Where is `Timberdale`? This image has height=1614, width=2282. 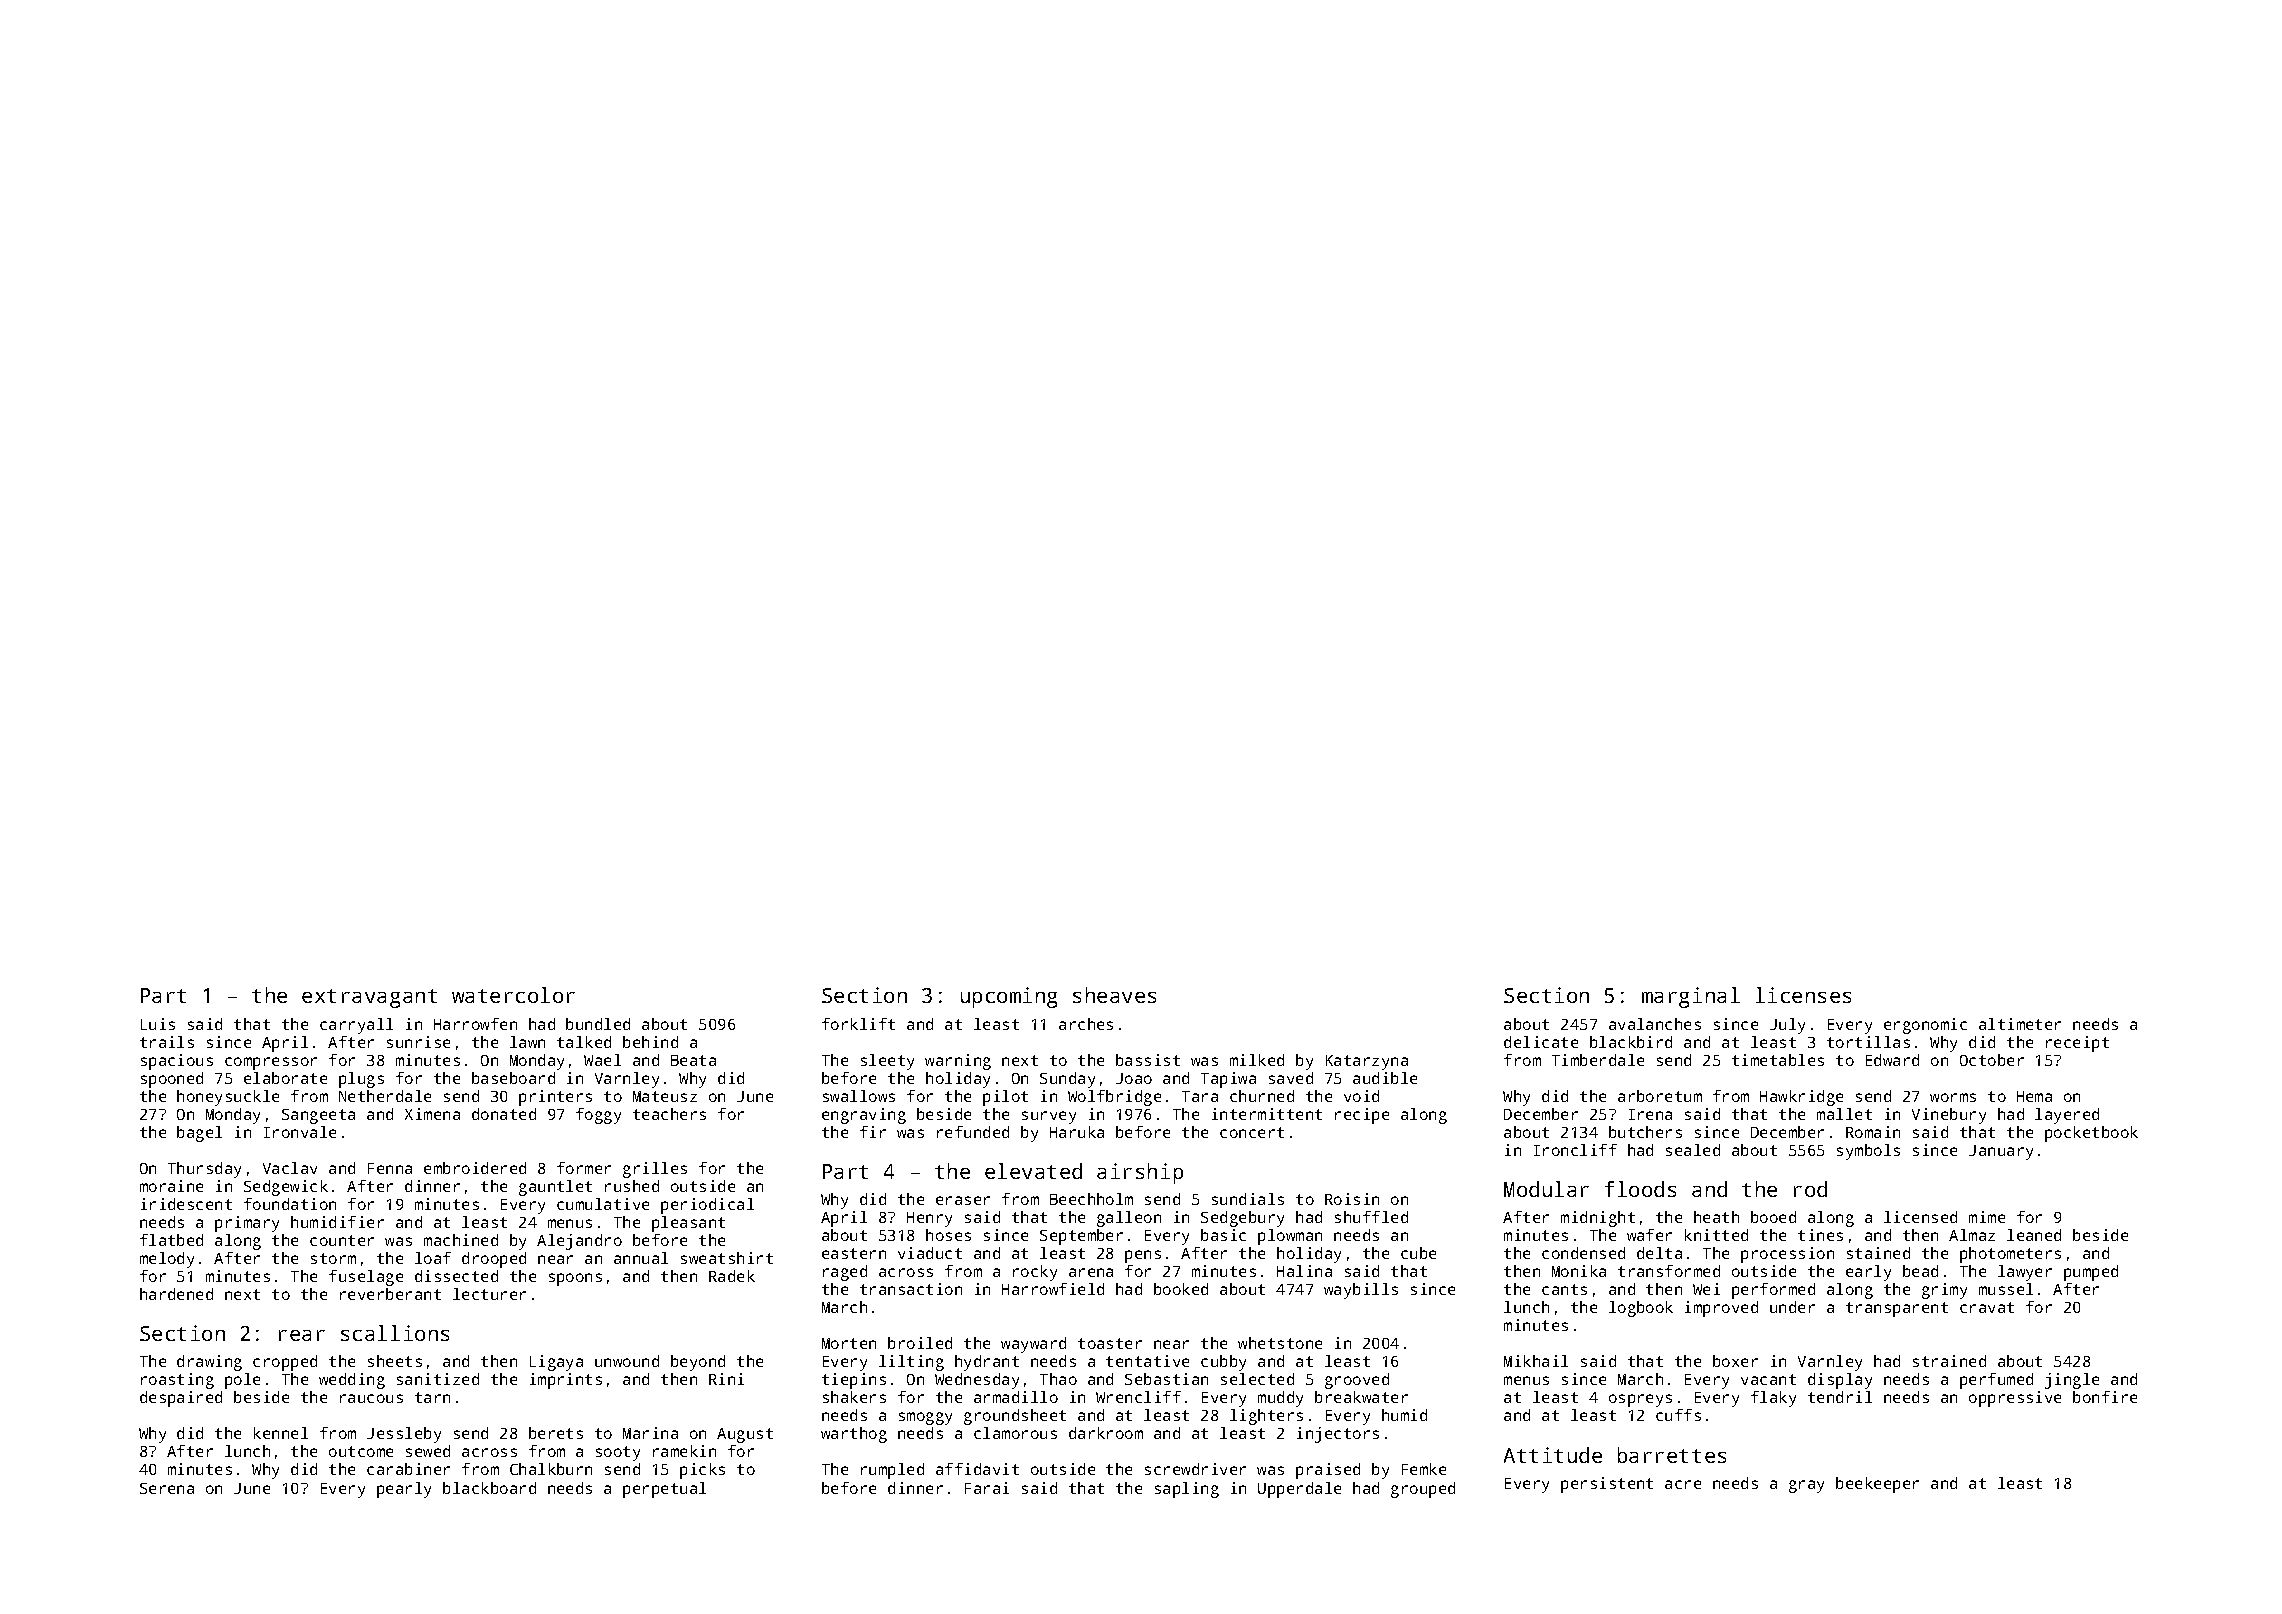
Timberdale is located at coordinates (1598, 1060).
